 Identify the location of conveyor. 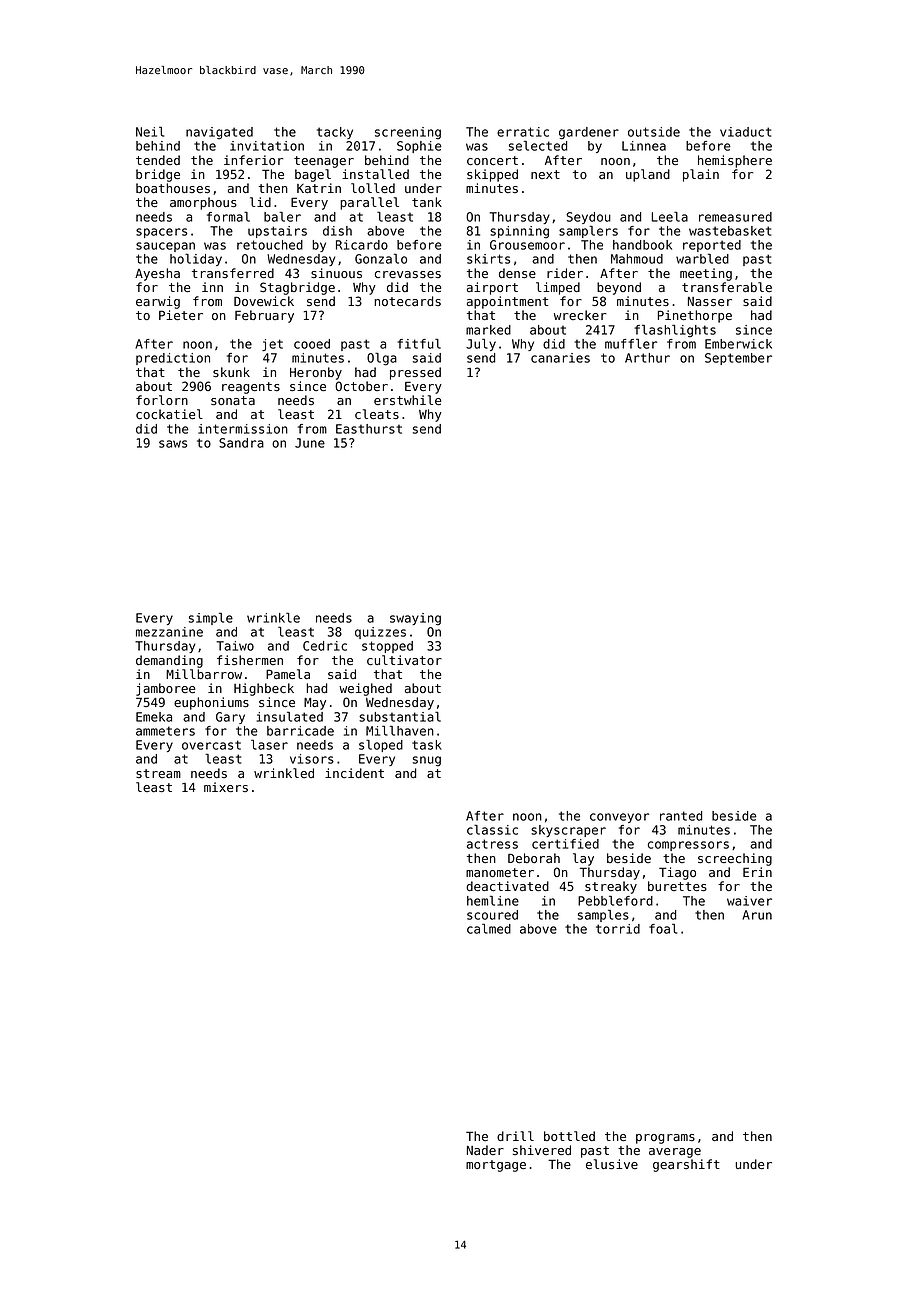
(619, 818).
